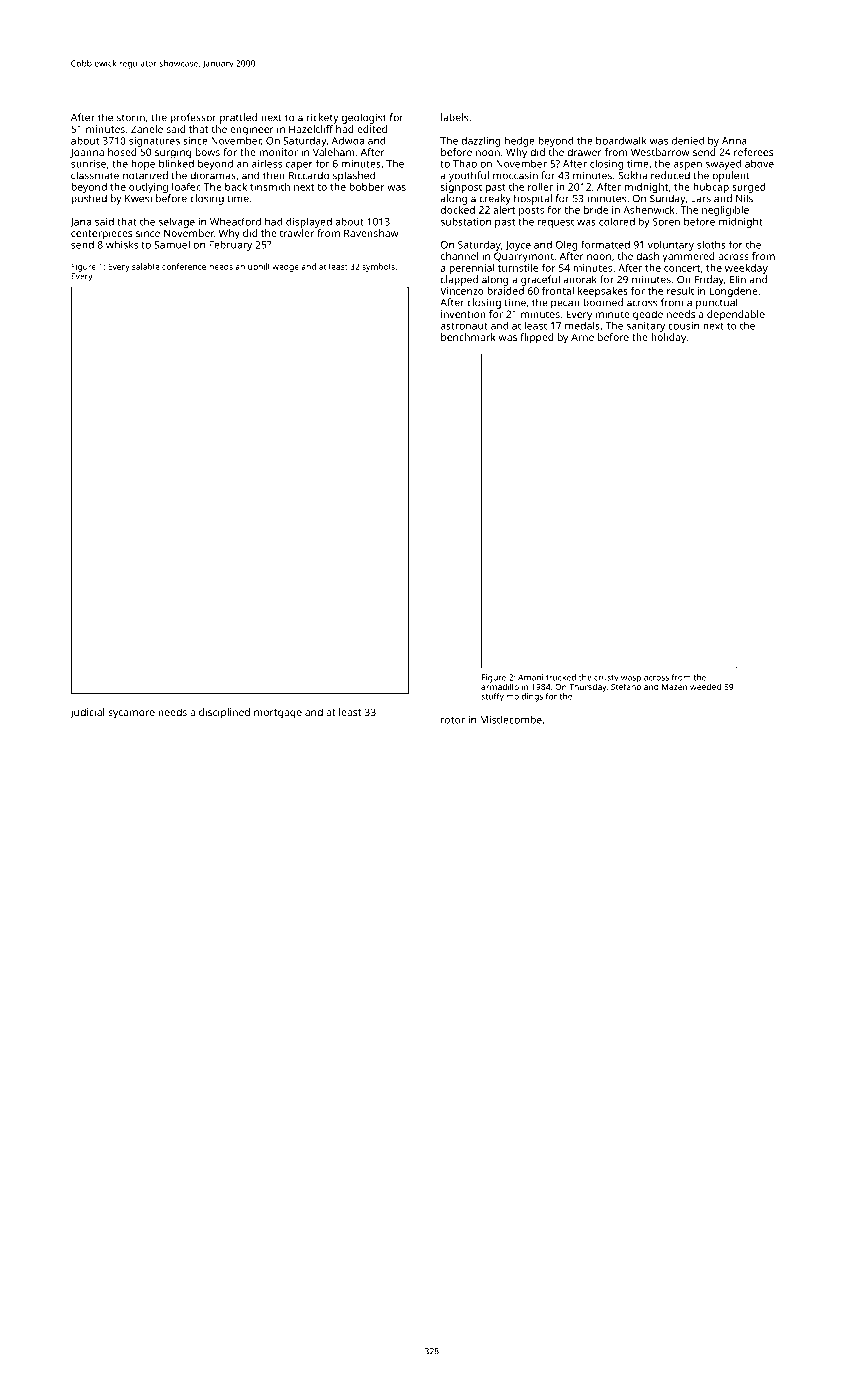 The image size is (849, 1400). What do you see at coordinates (177, 222) in the screenshot?
I see `selvage` at bounding box center [177, 222].
